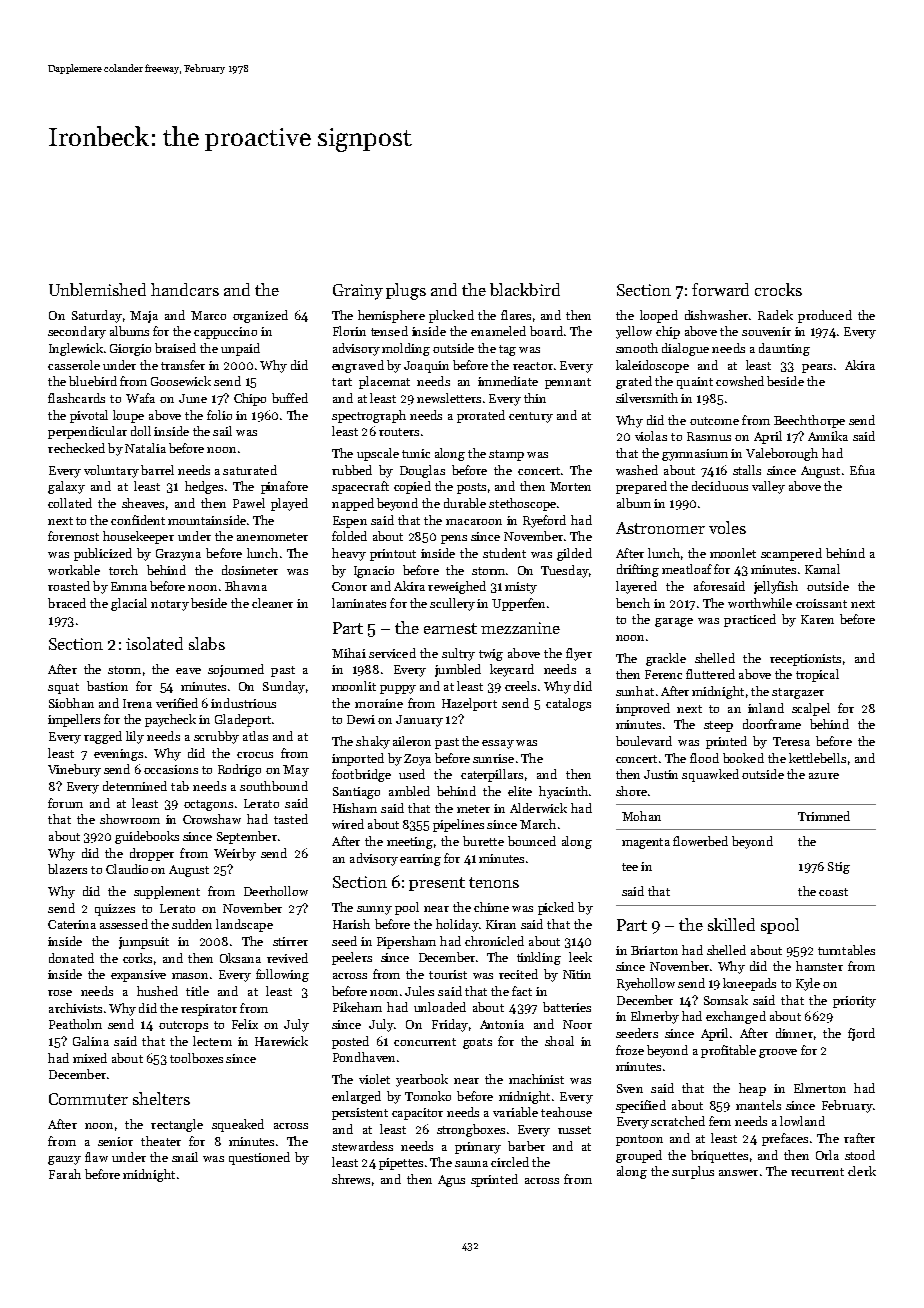  What do you see at coordinates (437, 884) in the document?
I see `present` at bounding box center [437, 884].
